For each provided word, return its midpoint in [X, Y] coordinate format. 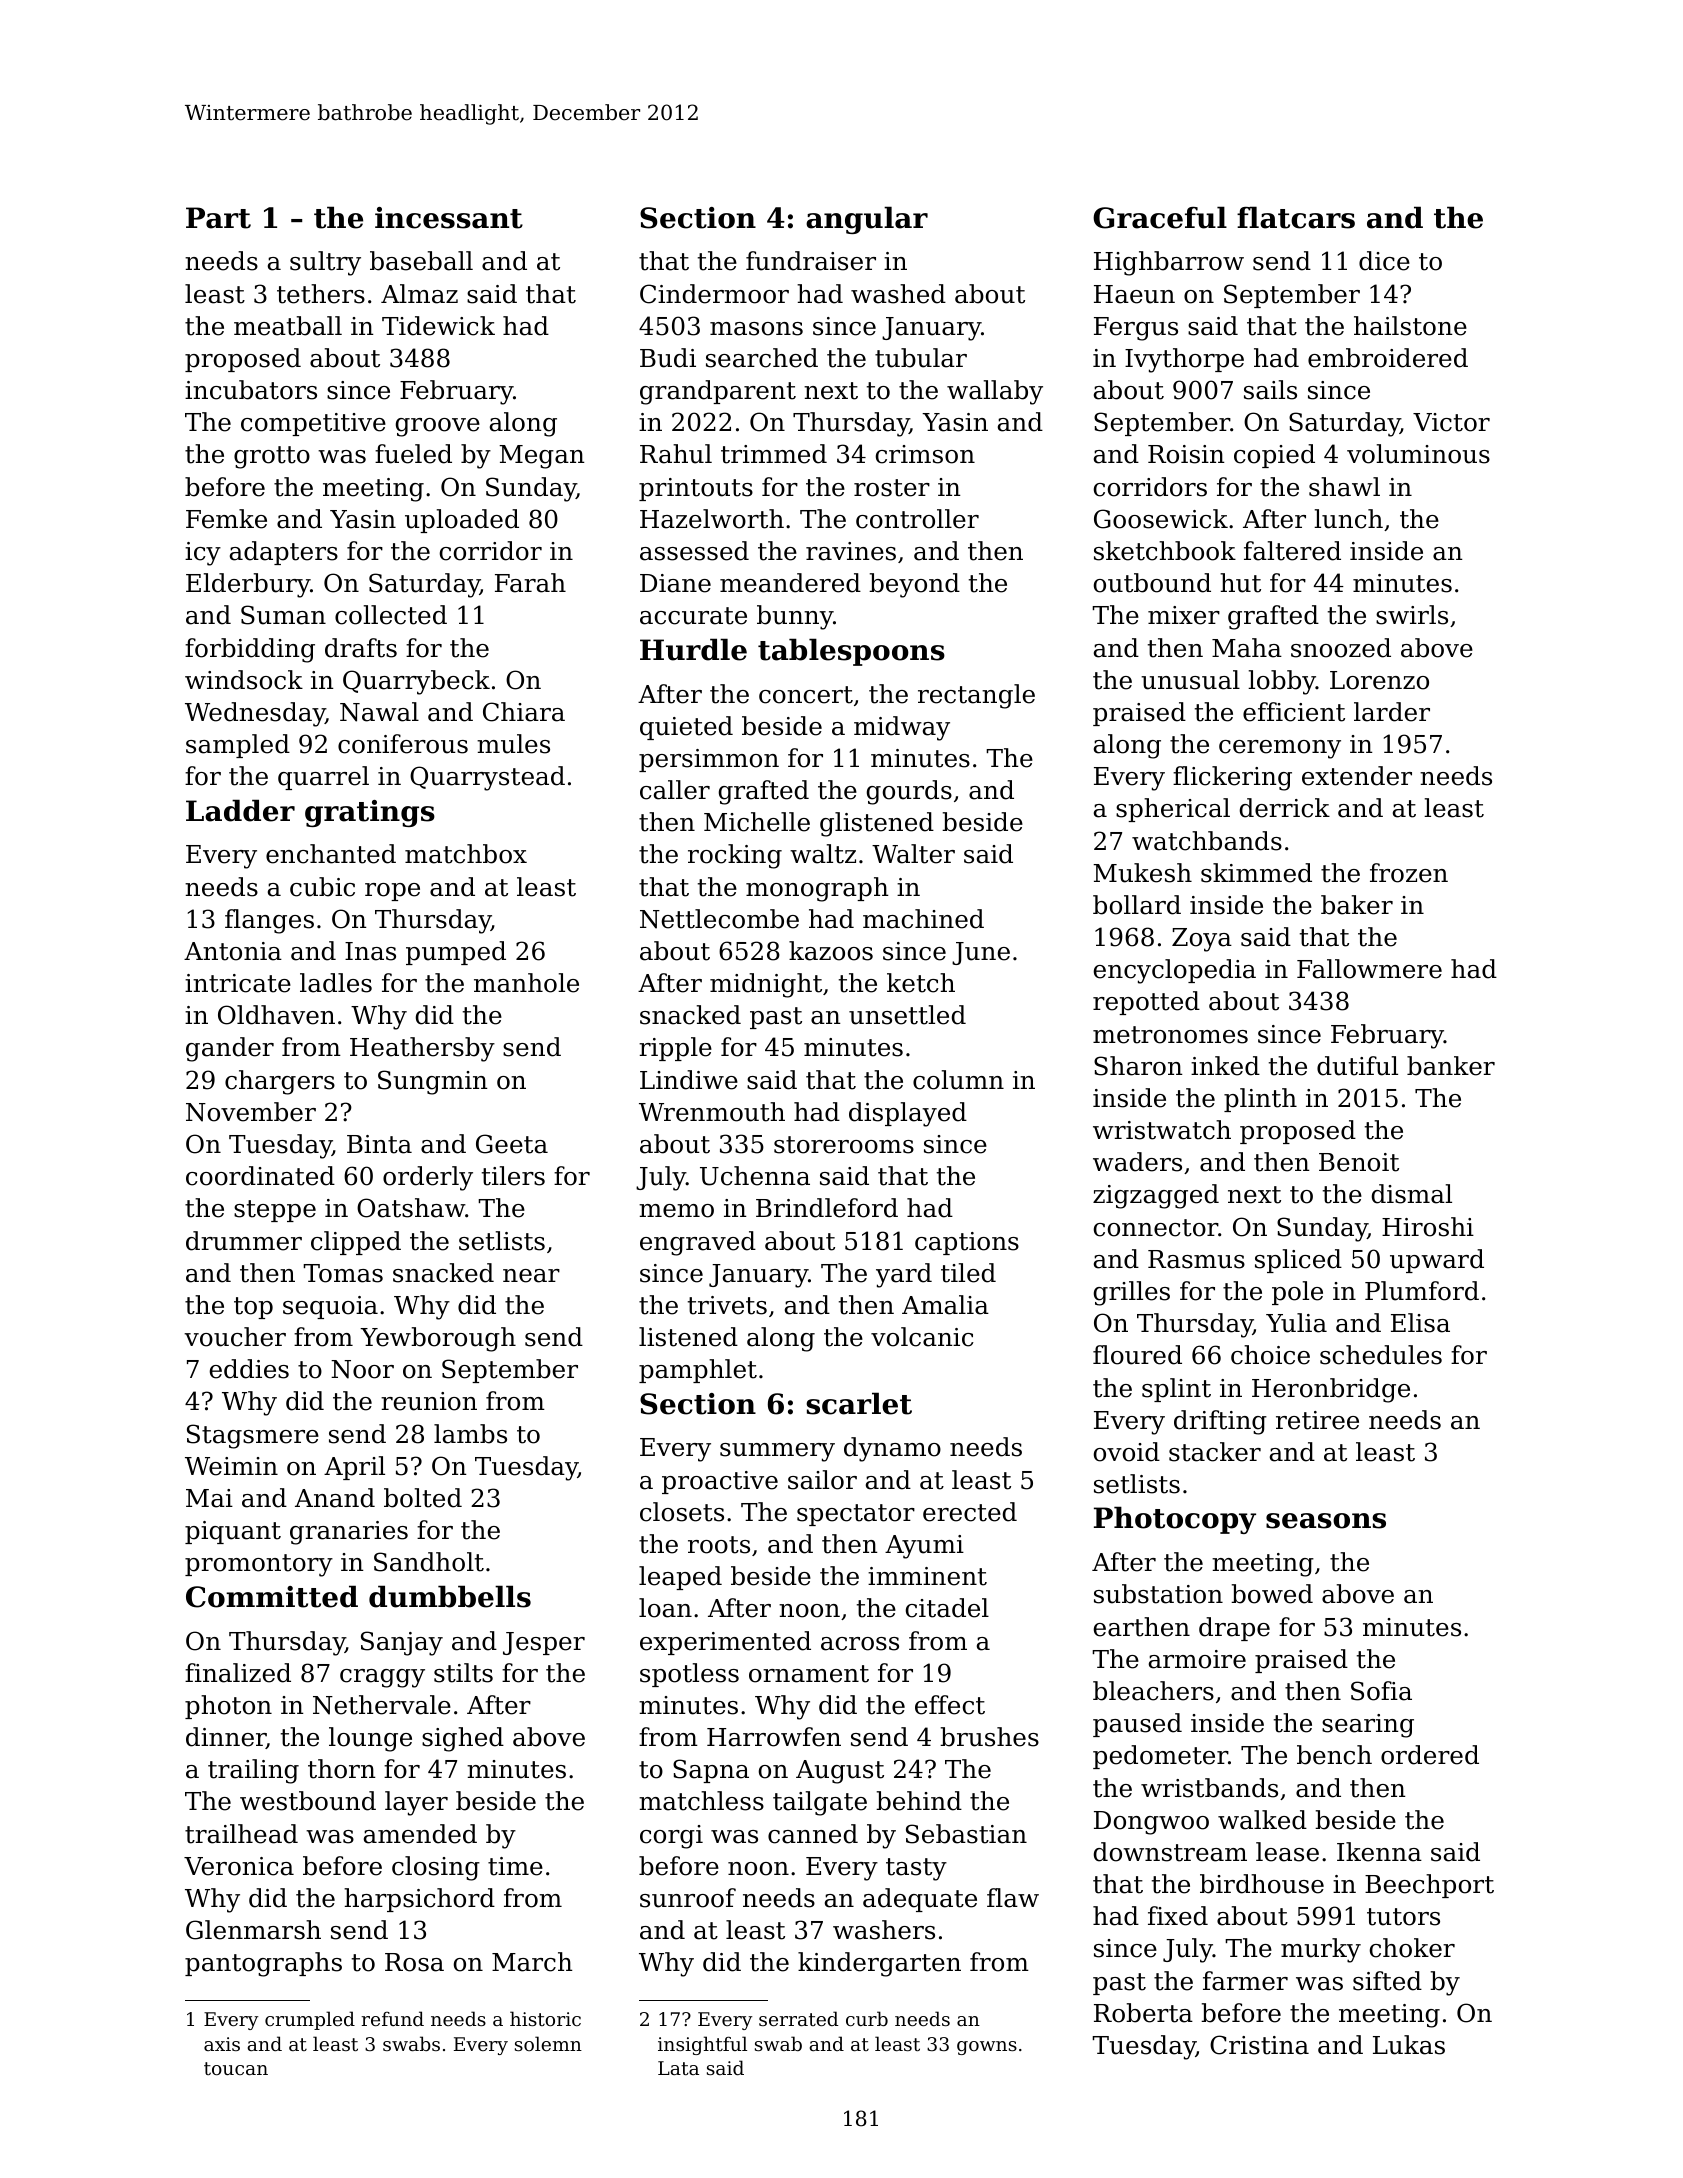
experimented [725, 1643]
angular [867, 220]
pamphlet [698, 1371]
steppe [275, 1211]
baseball [421, 261]
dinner [226, 1738]
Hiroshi [1428, 1227]
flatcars [1296, 217]
